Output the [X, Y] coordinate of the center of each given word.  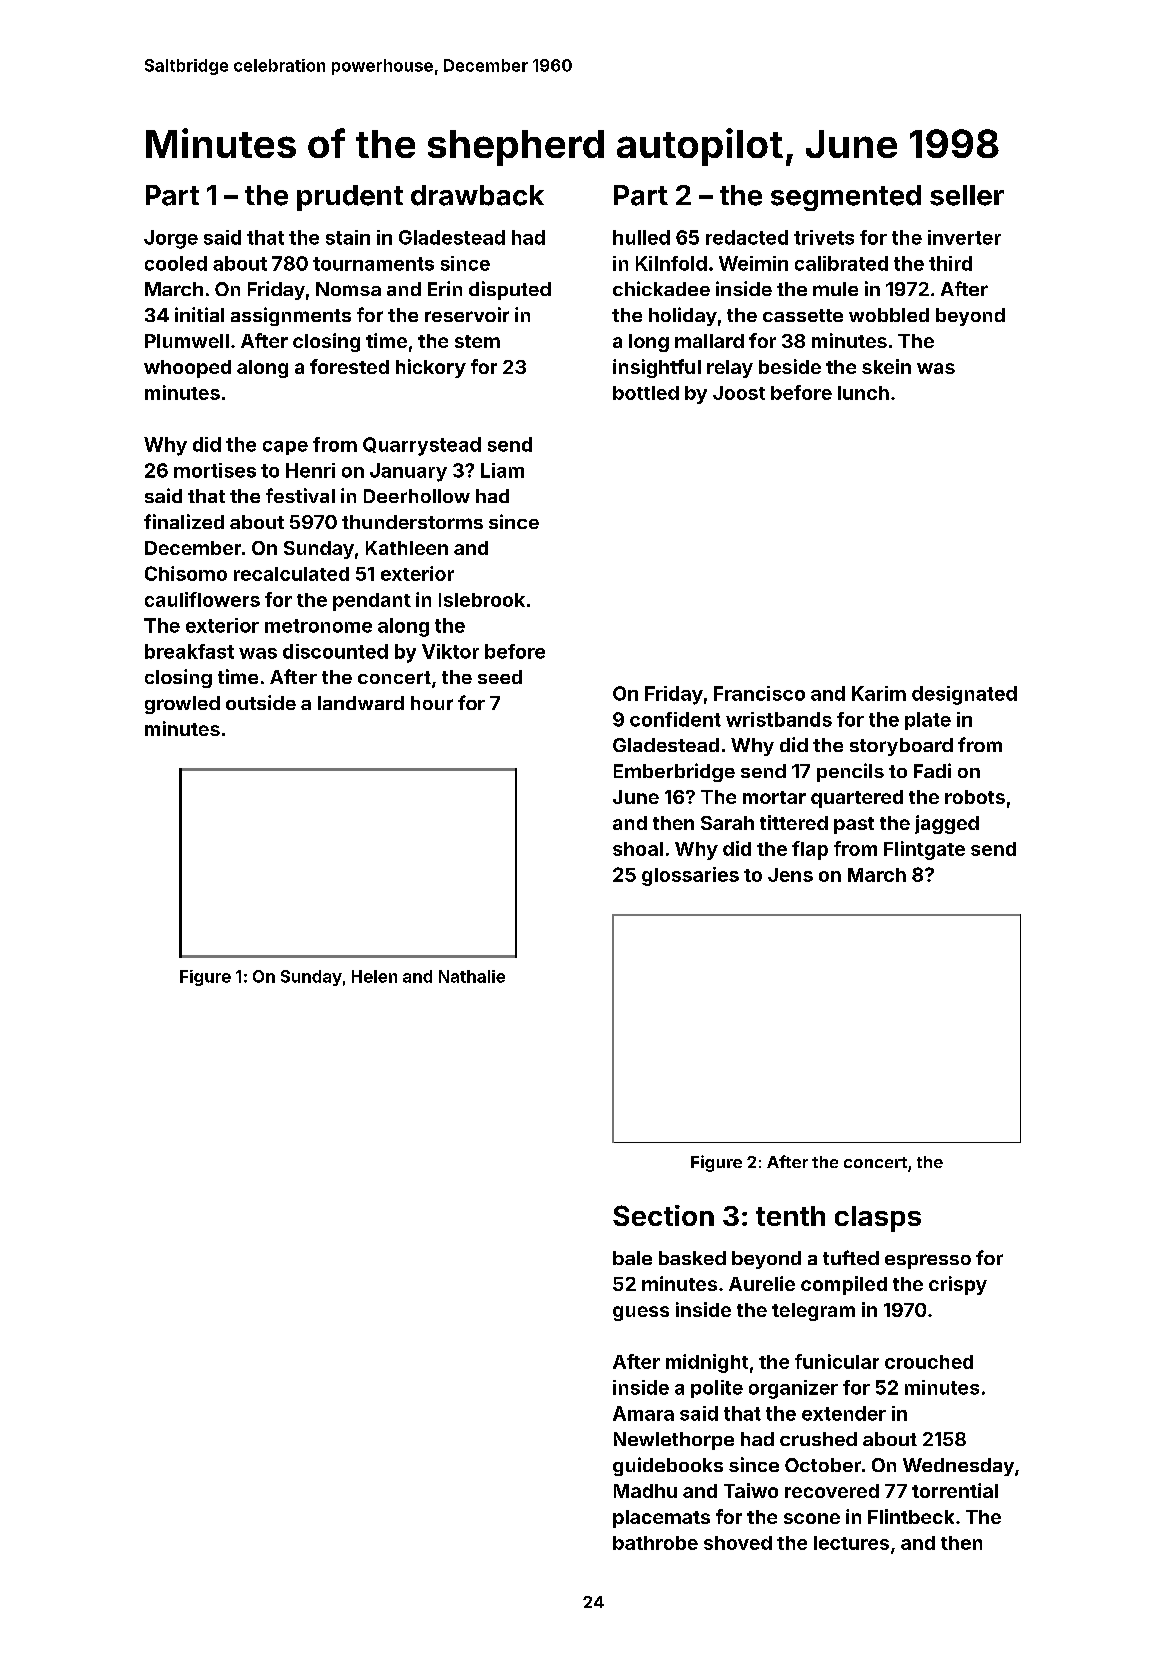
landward [361, 703]
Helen [374, 976]
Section [663, 1215]
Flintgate [924, 850]
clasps [878, 1219]
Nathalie [472, 976]
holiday [683, 316]
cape [285, 448]
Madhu [645, 1491]
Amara [643, 1413]
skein [886, 366]
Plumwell [187, 341]
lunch [863, 393]
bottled [646, 393]
